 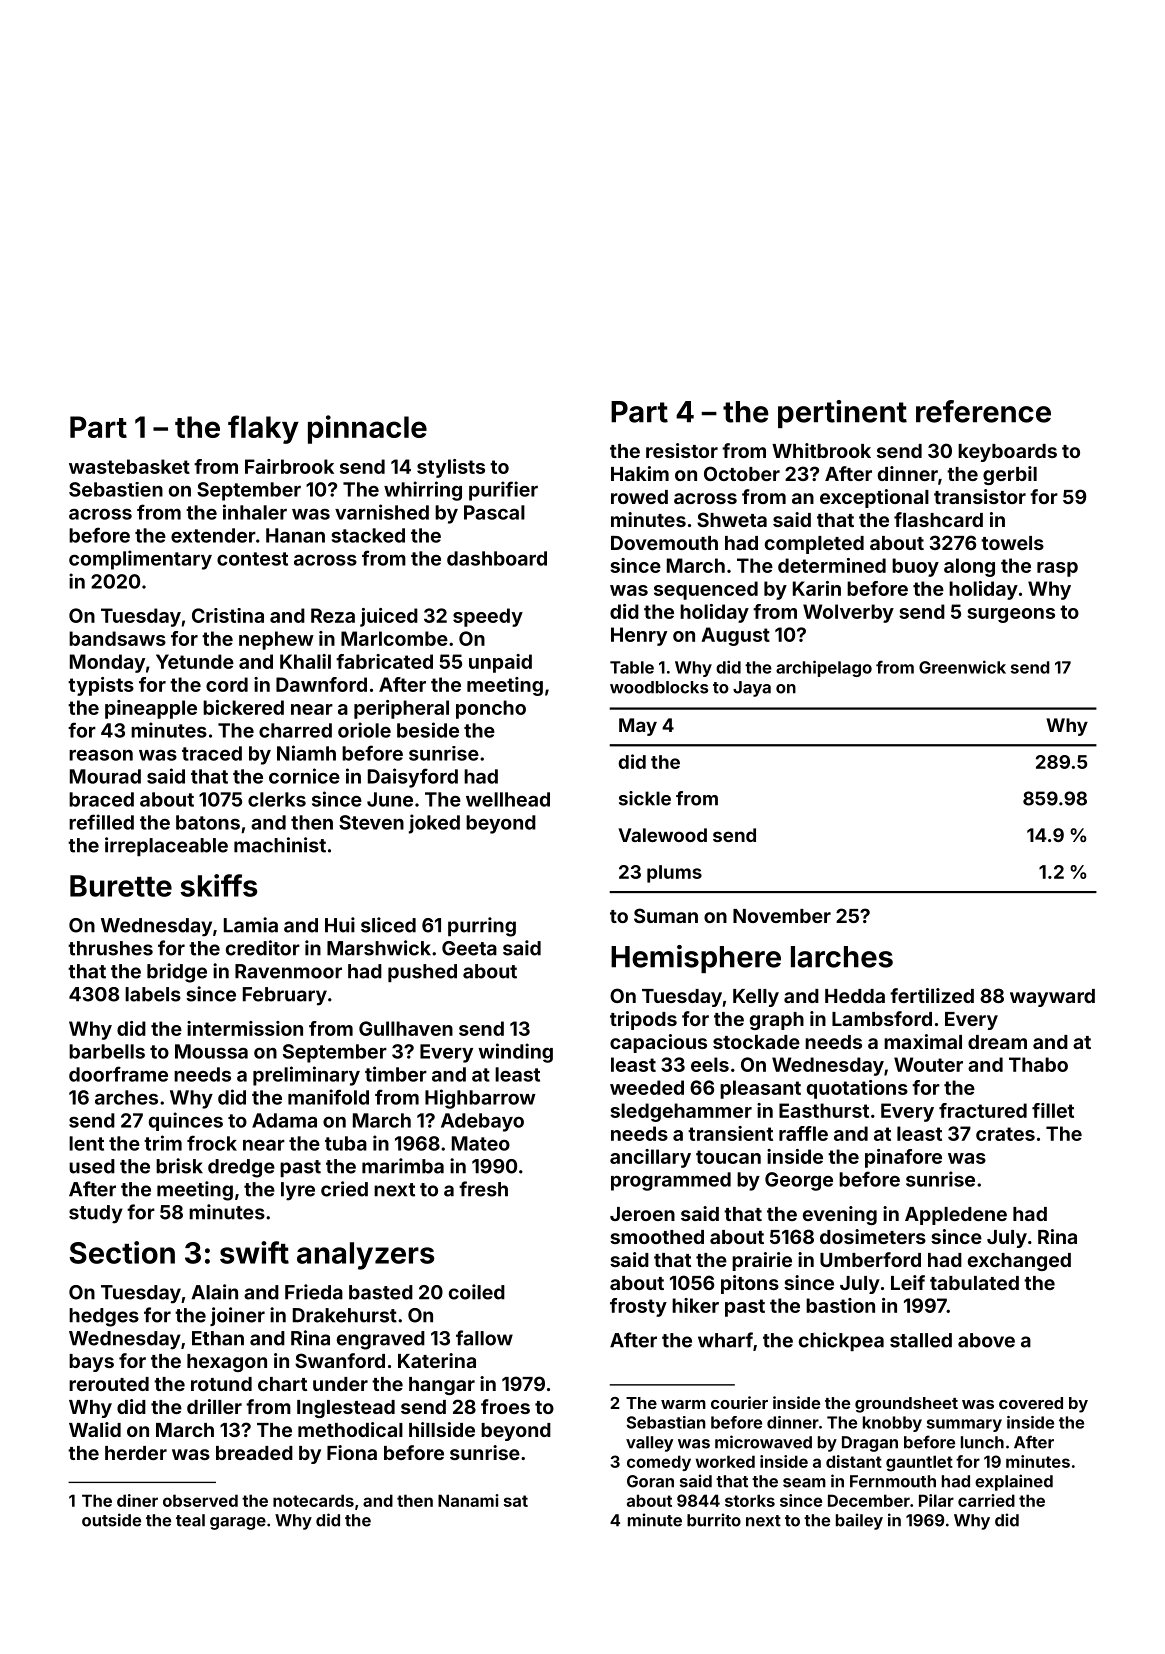 What do you see at coordinates (109, 1384) in the image?
I see `rerouted` at bounding box center [109, 1384].
